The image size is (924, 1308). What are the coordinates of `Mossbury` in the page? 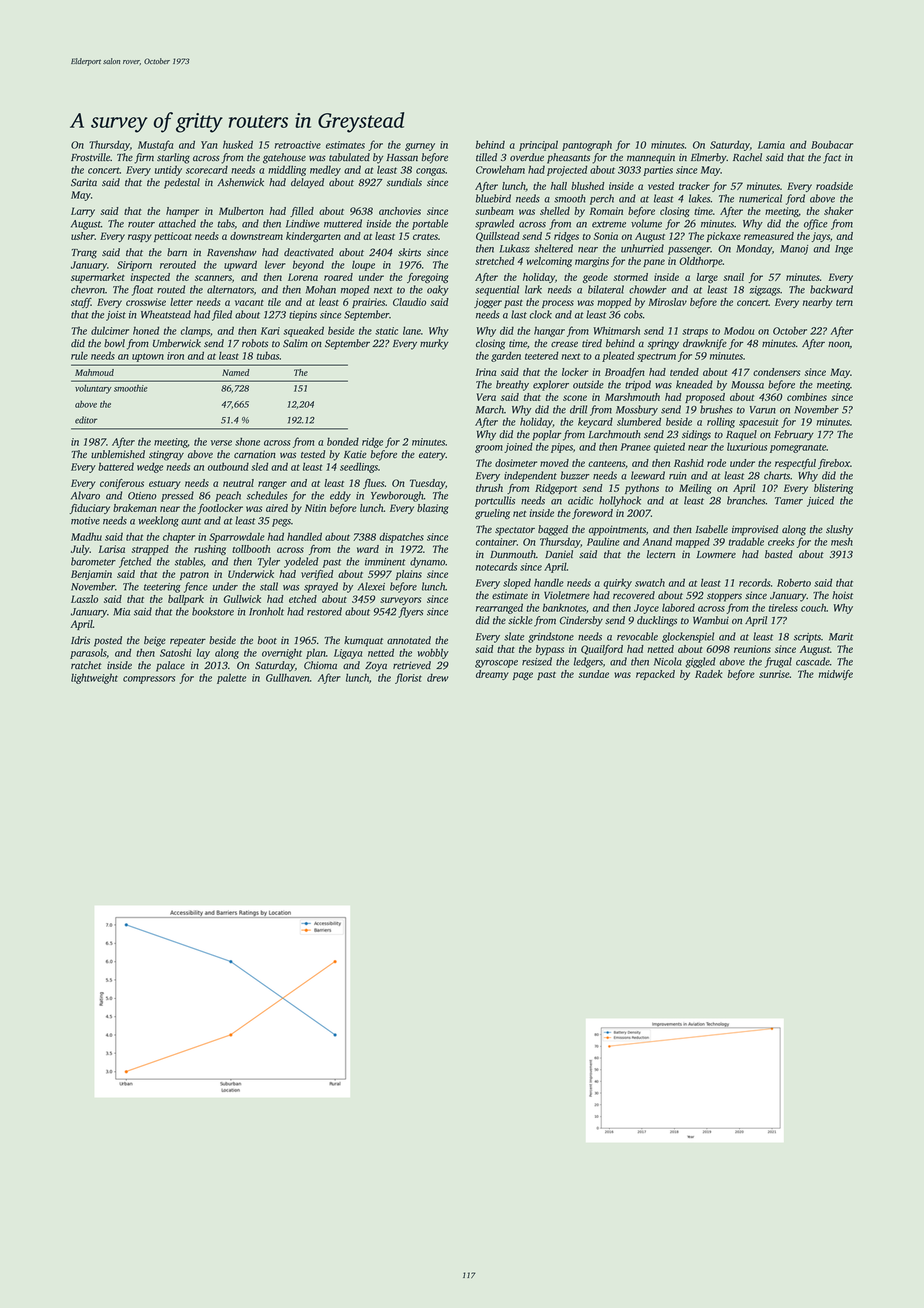 It's located at (637, 410).
